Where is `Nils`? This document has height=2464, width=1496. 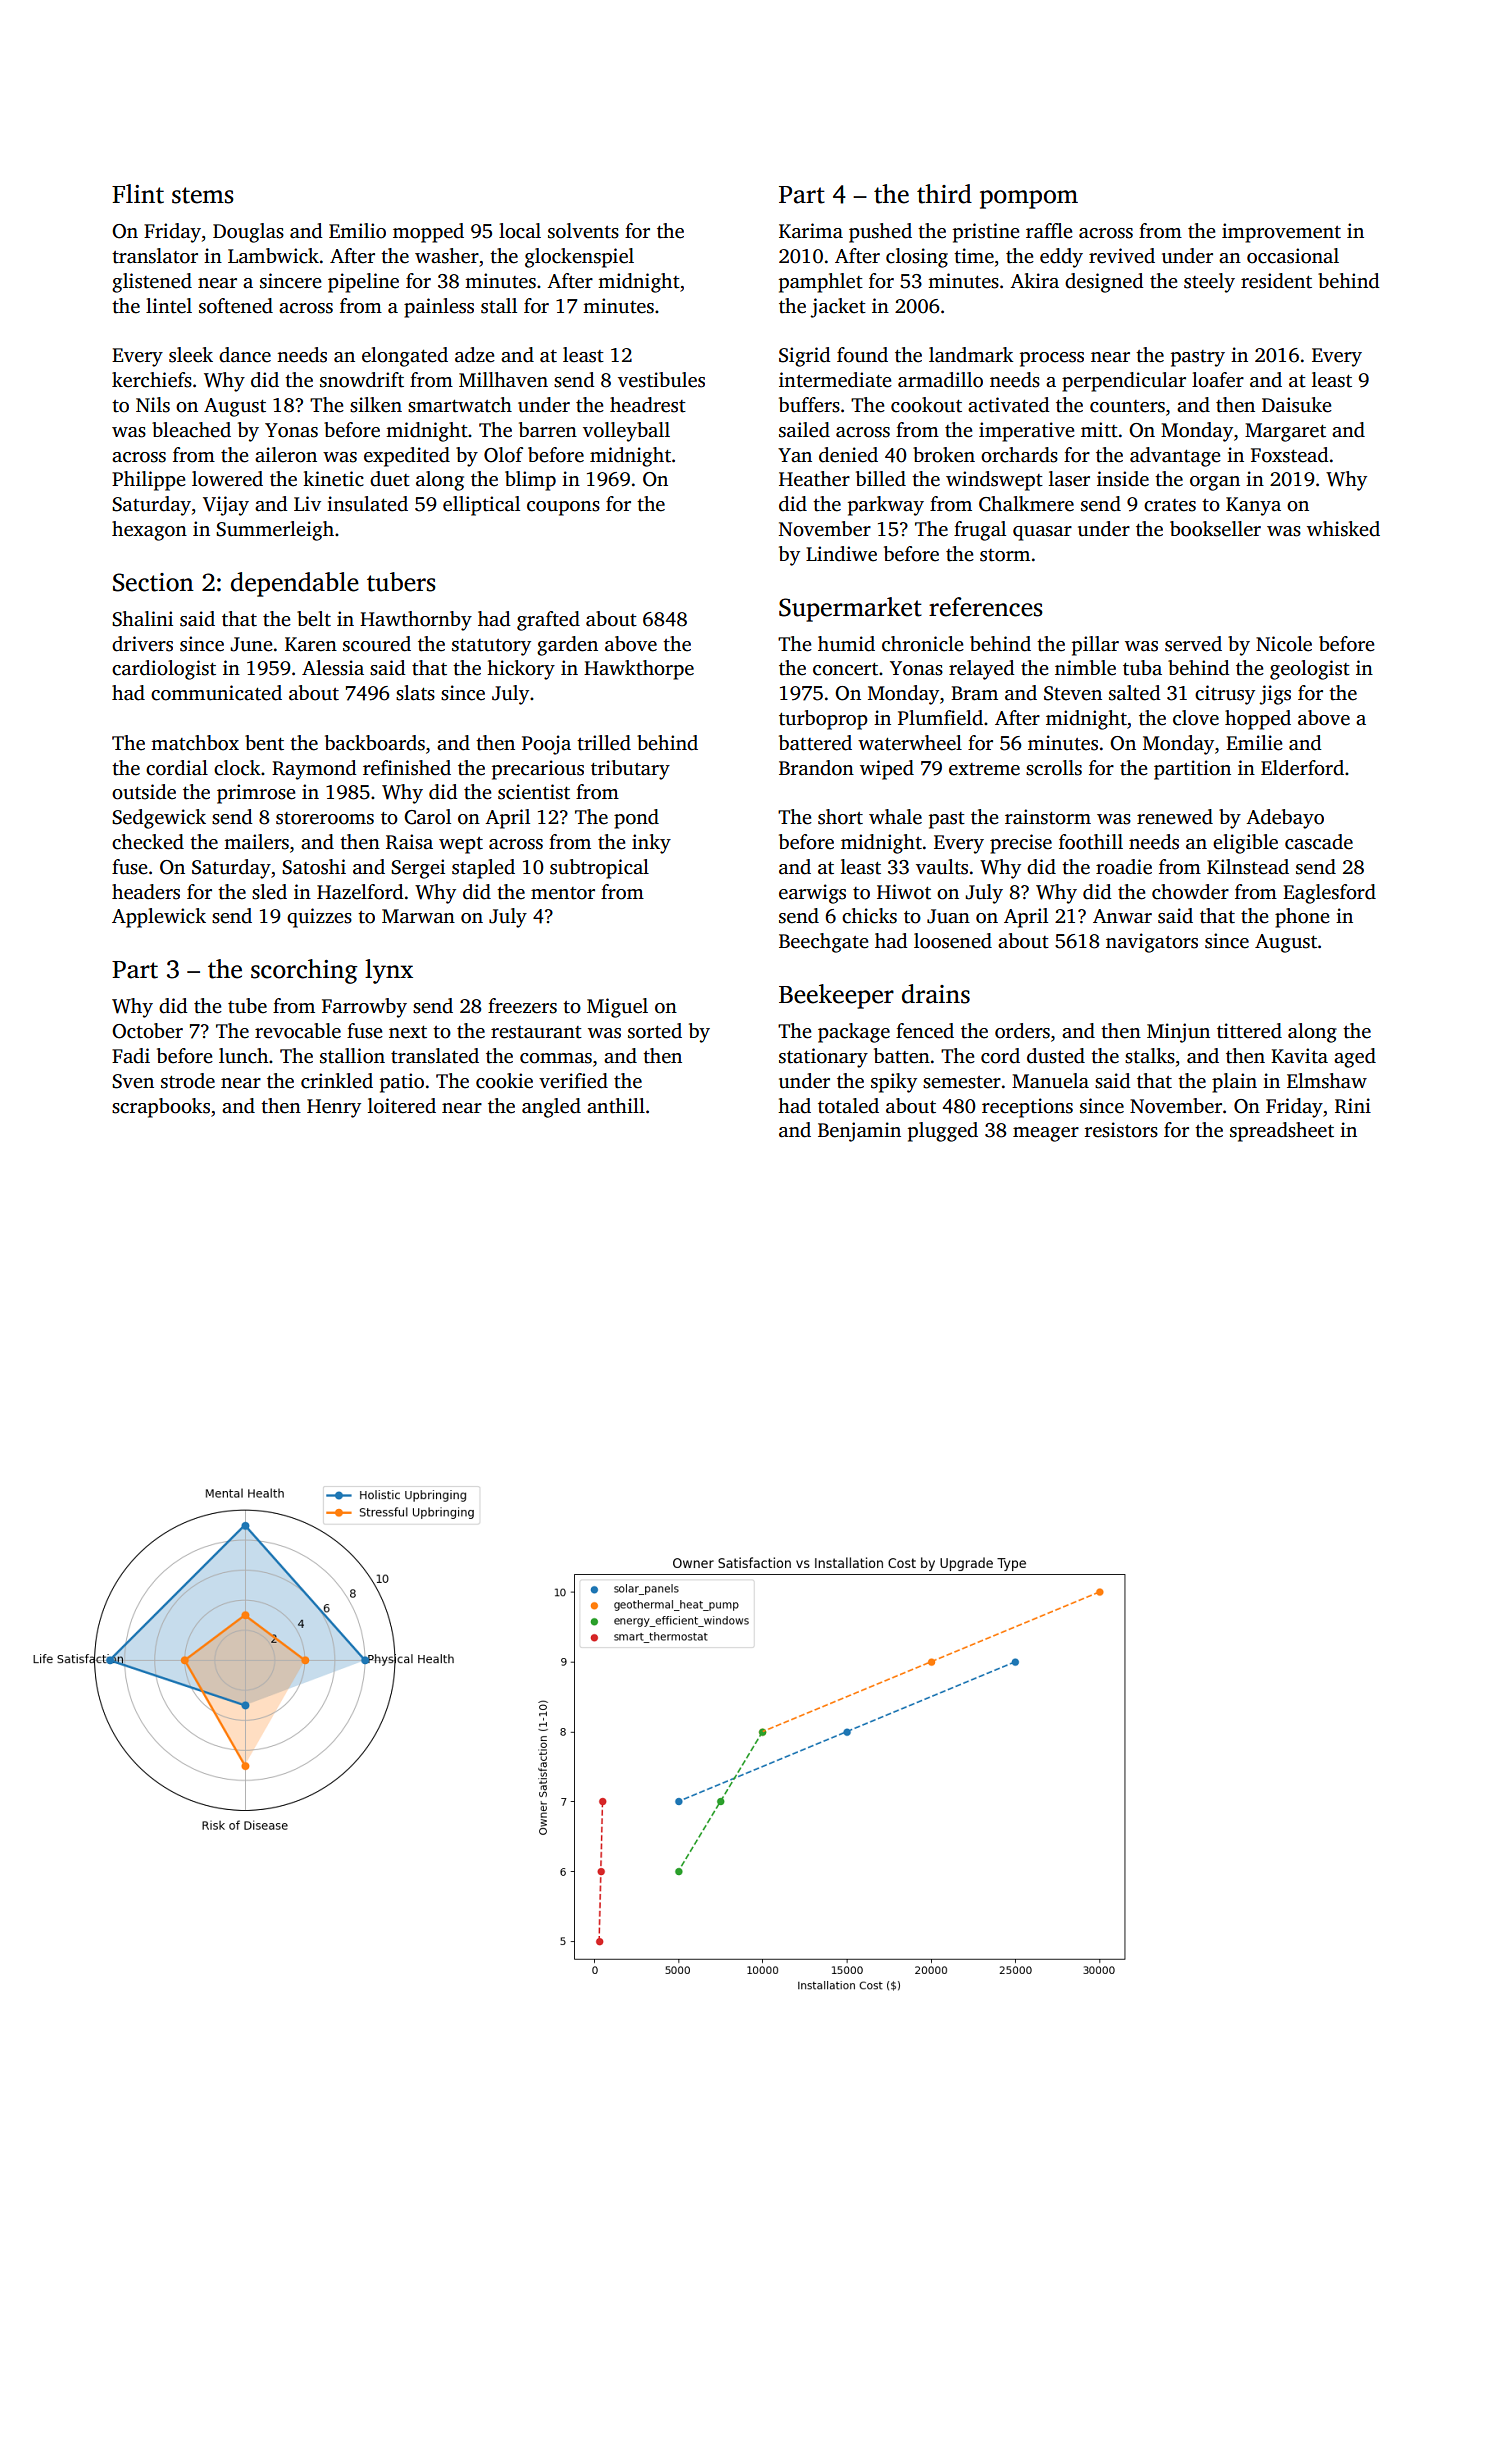
Nils is located at coordinates (153, 405).
